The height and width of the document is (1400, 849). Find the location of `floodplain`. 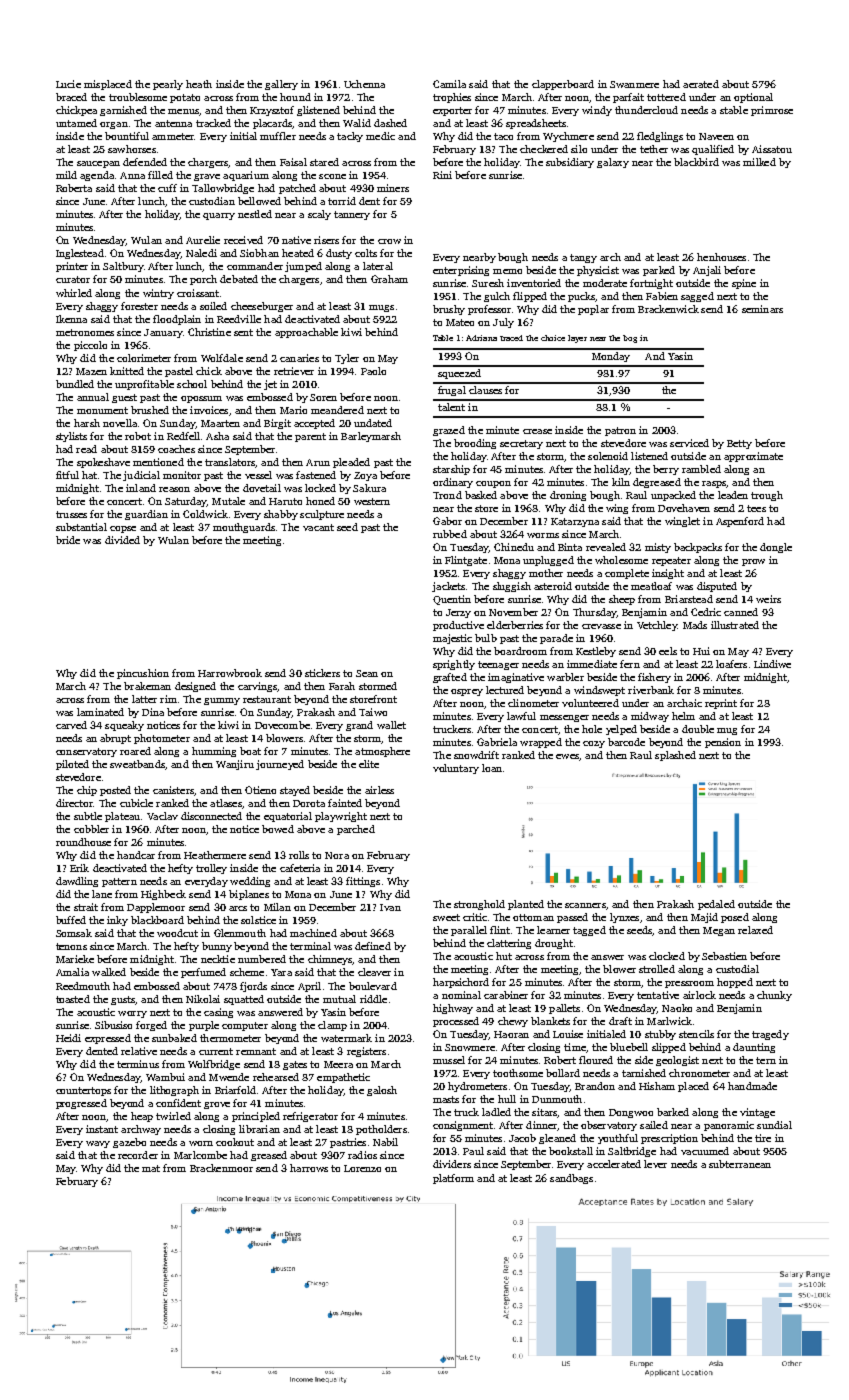

floodplain is located at coordinates (177, 320).
